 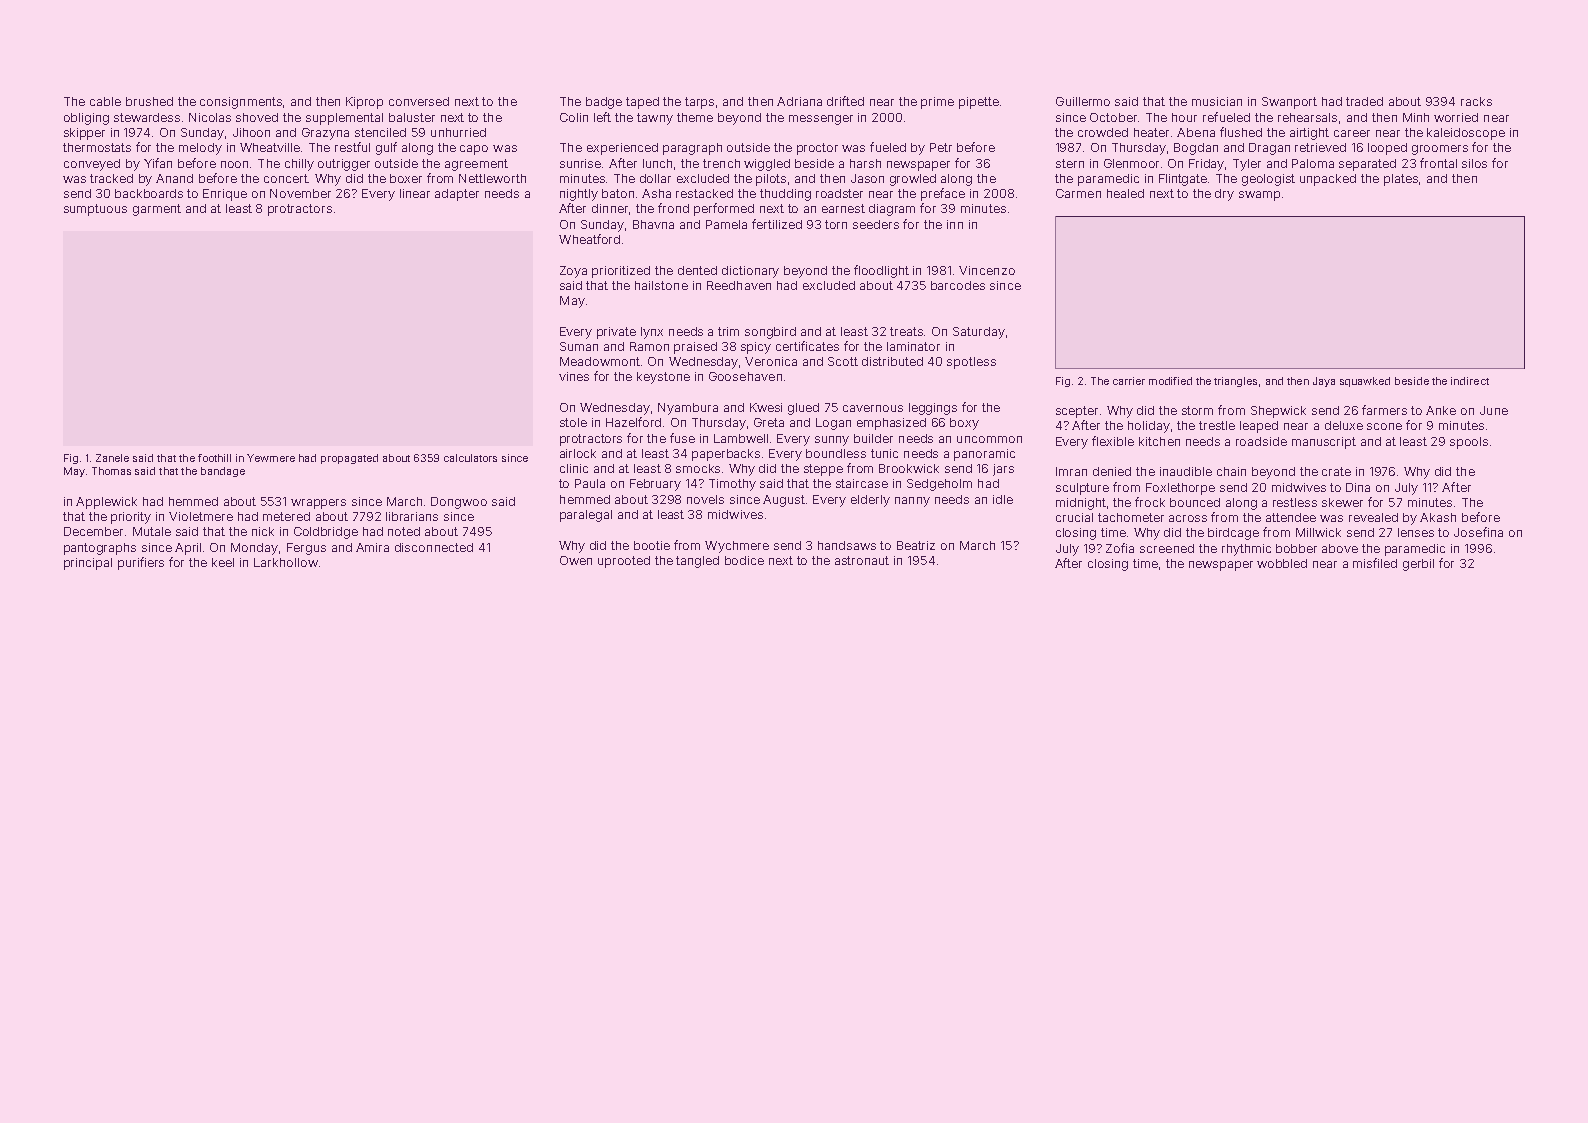 I want to click on worried, so click(x=1456, y=117).
